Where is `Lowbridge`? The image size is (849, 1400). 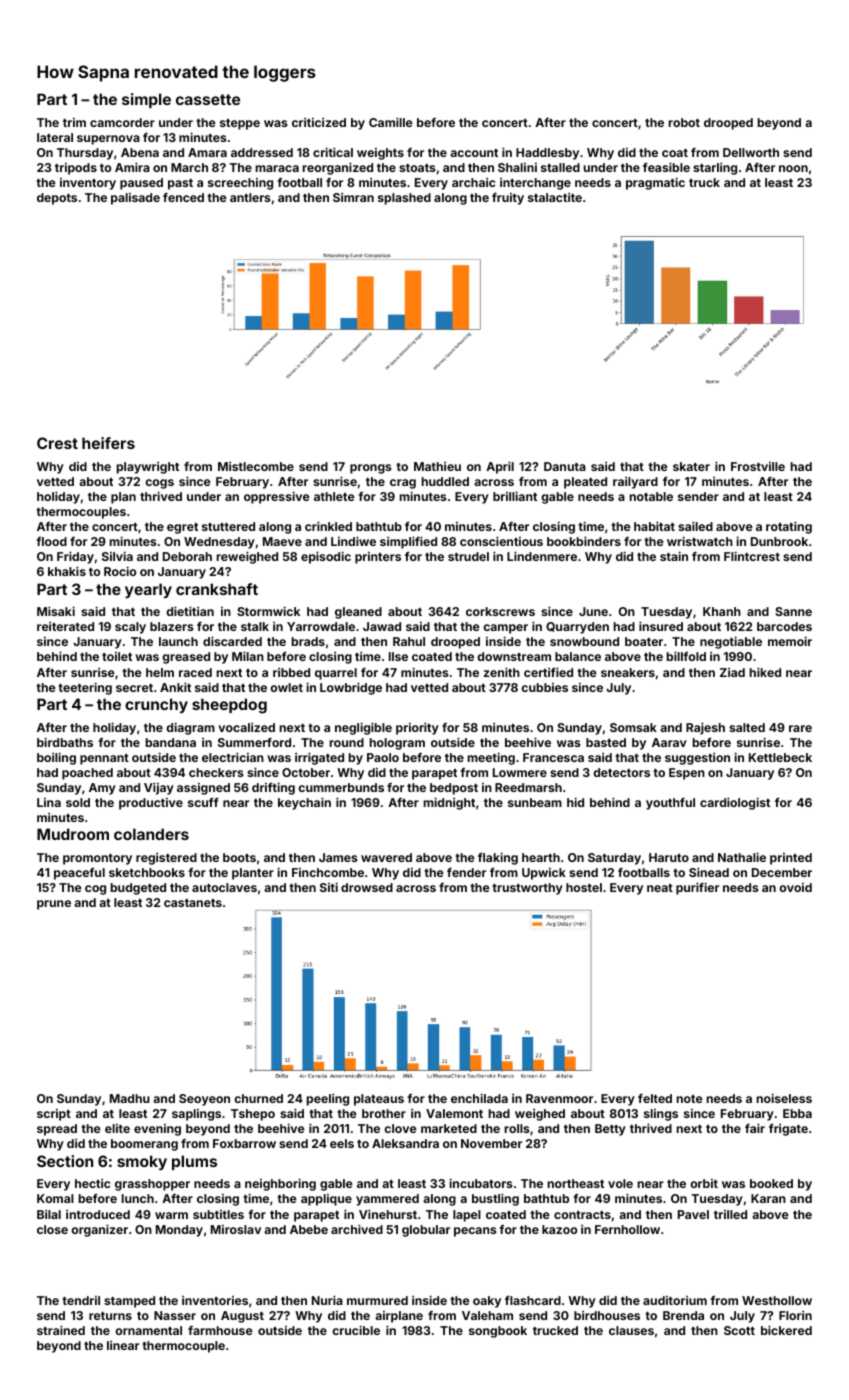 Lowbridge is located at coordinates (351, 688).
